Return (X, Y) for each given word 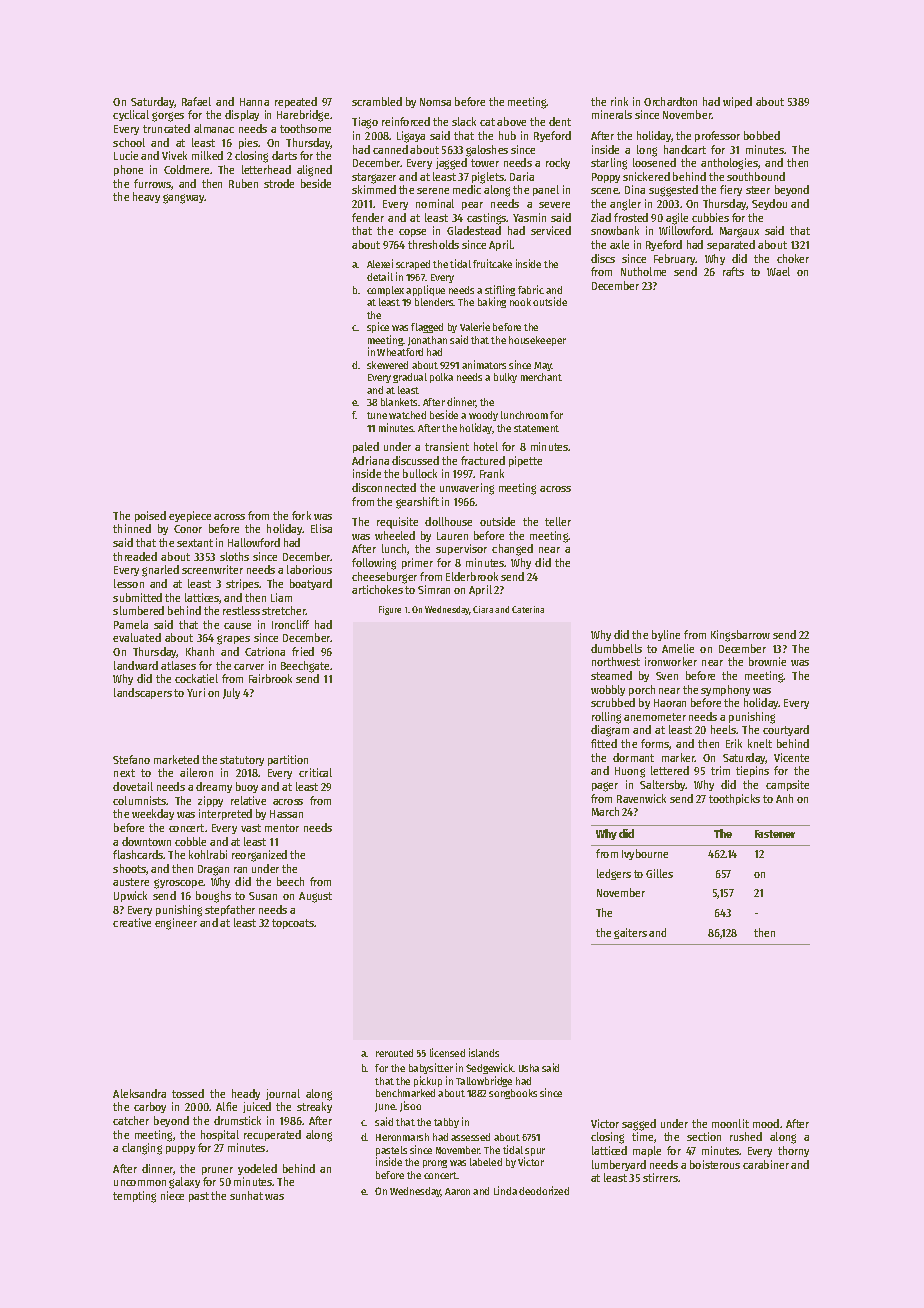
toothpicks (734, 799)
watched (407, 415)
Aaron (457, 1191)
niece (172, 1195)
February (675, 259)
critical (315, 772)
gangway (184, 199)
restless (241, 610)
